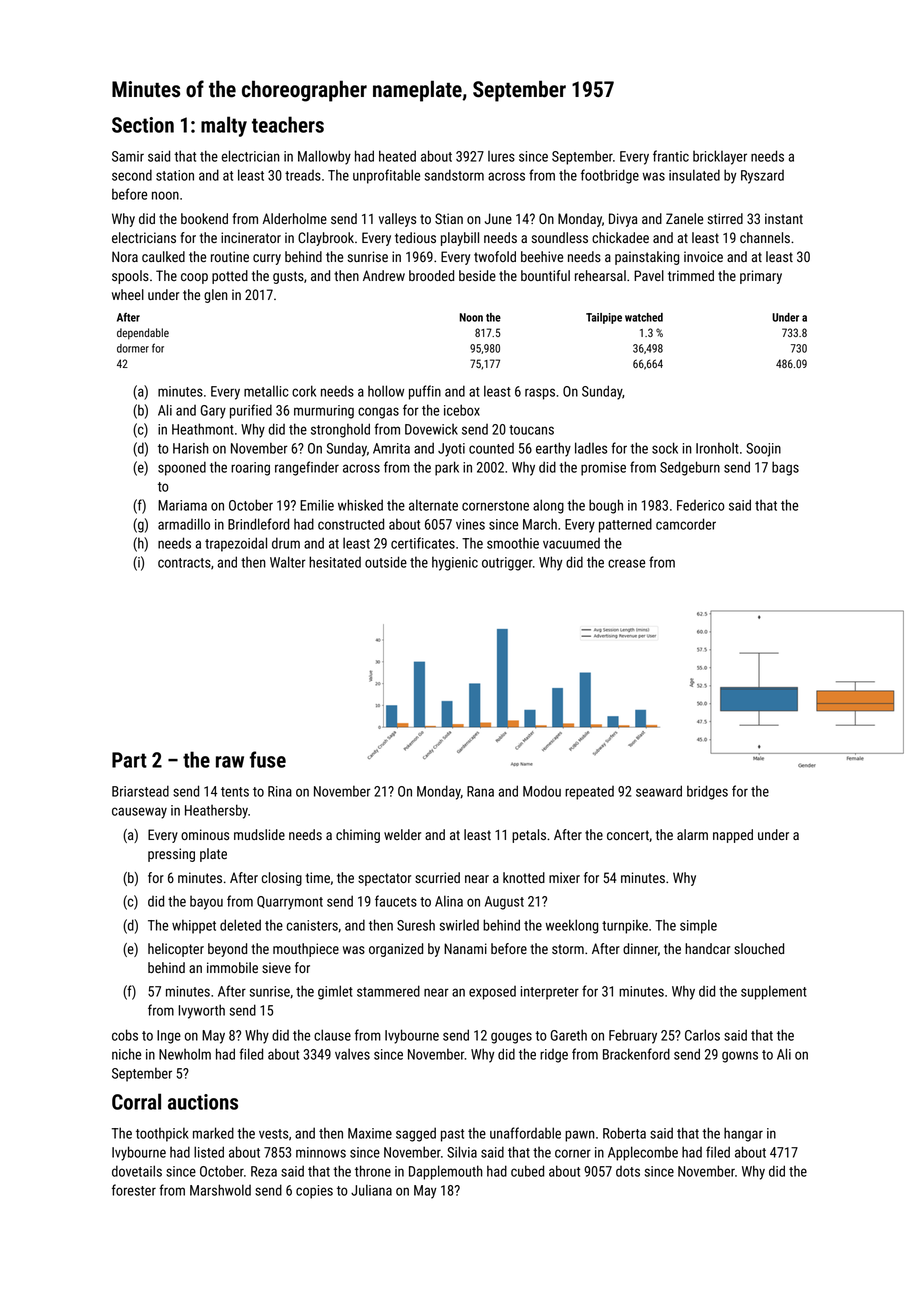 This page has width=924, height=1308. Describe the element at coordinates (335, 562) in the page. I see `hesitated` at that location.
